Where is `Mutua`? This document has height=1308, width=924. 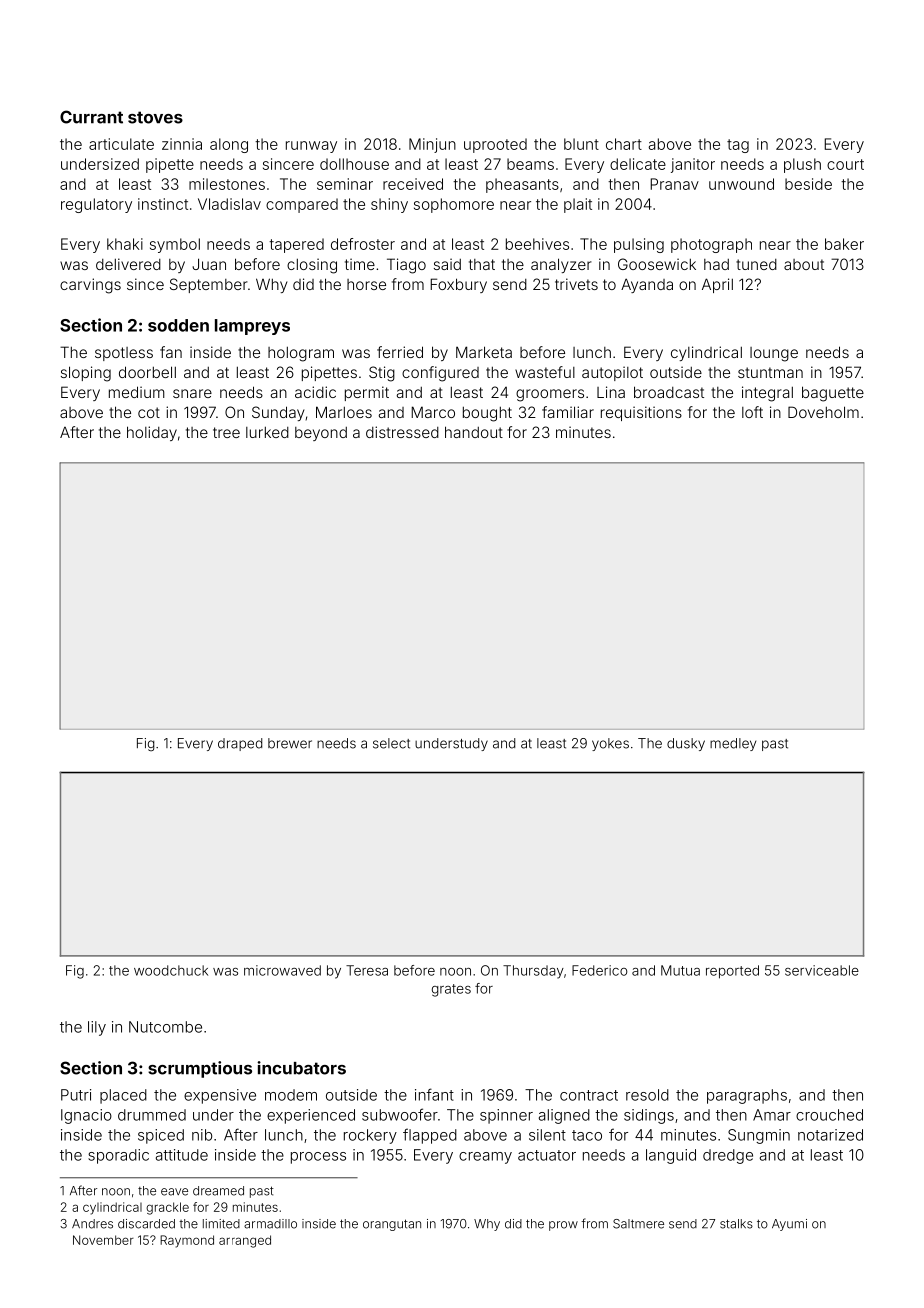
Mutua is located at coordinates (680, 970).
